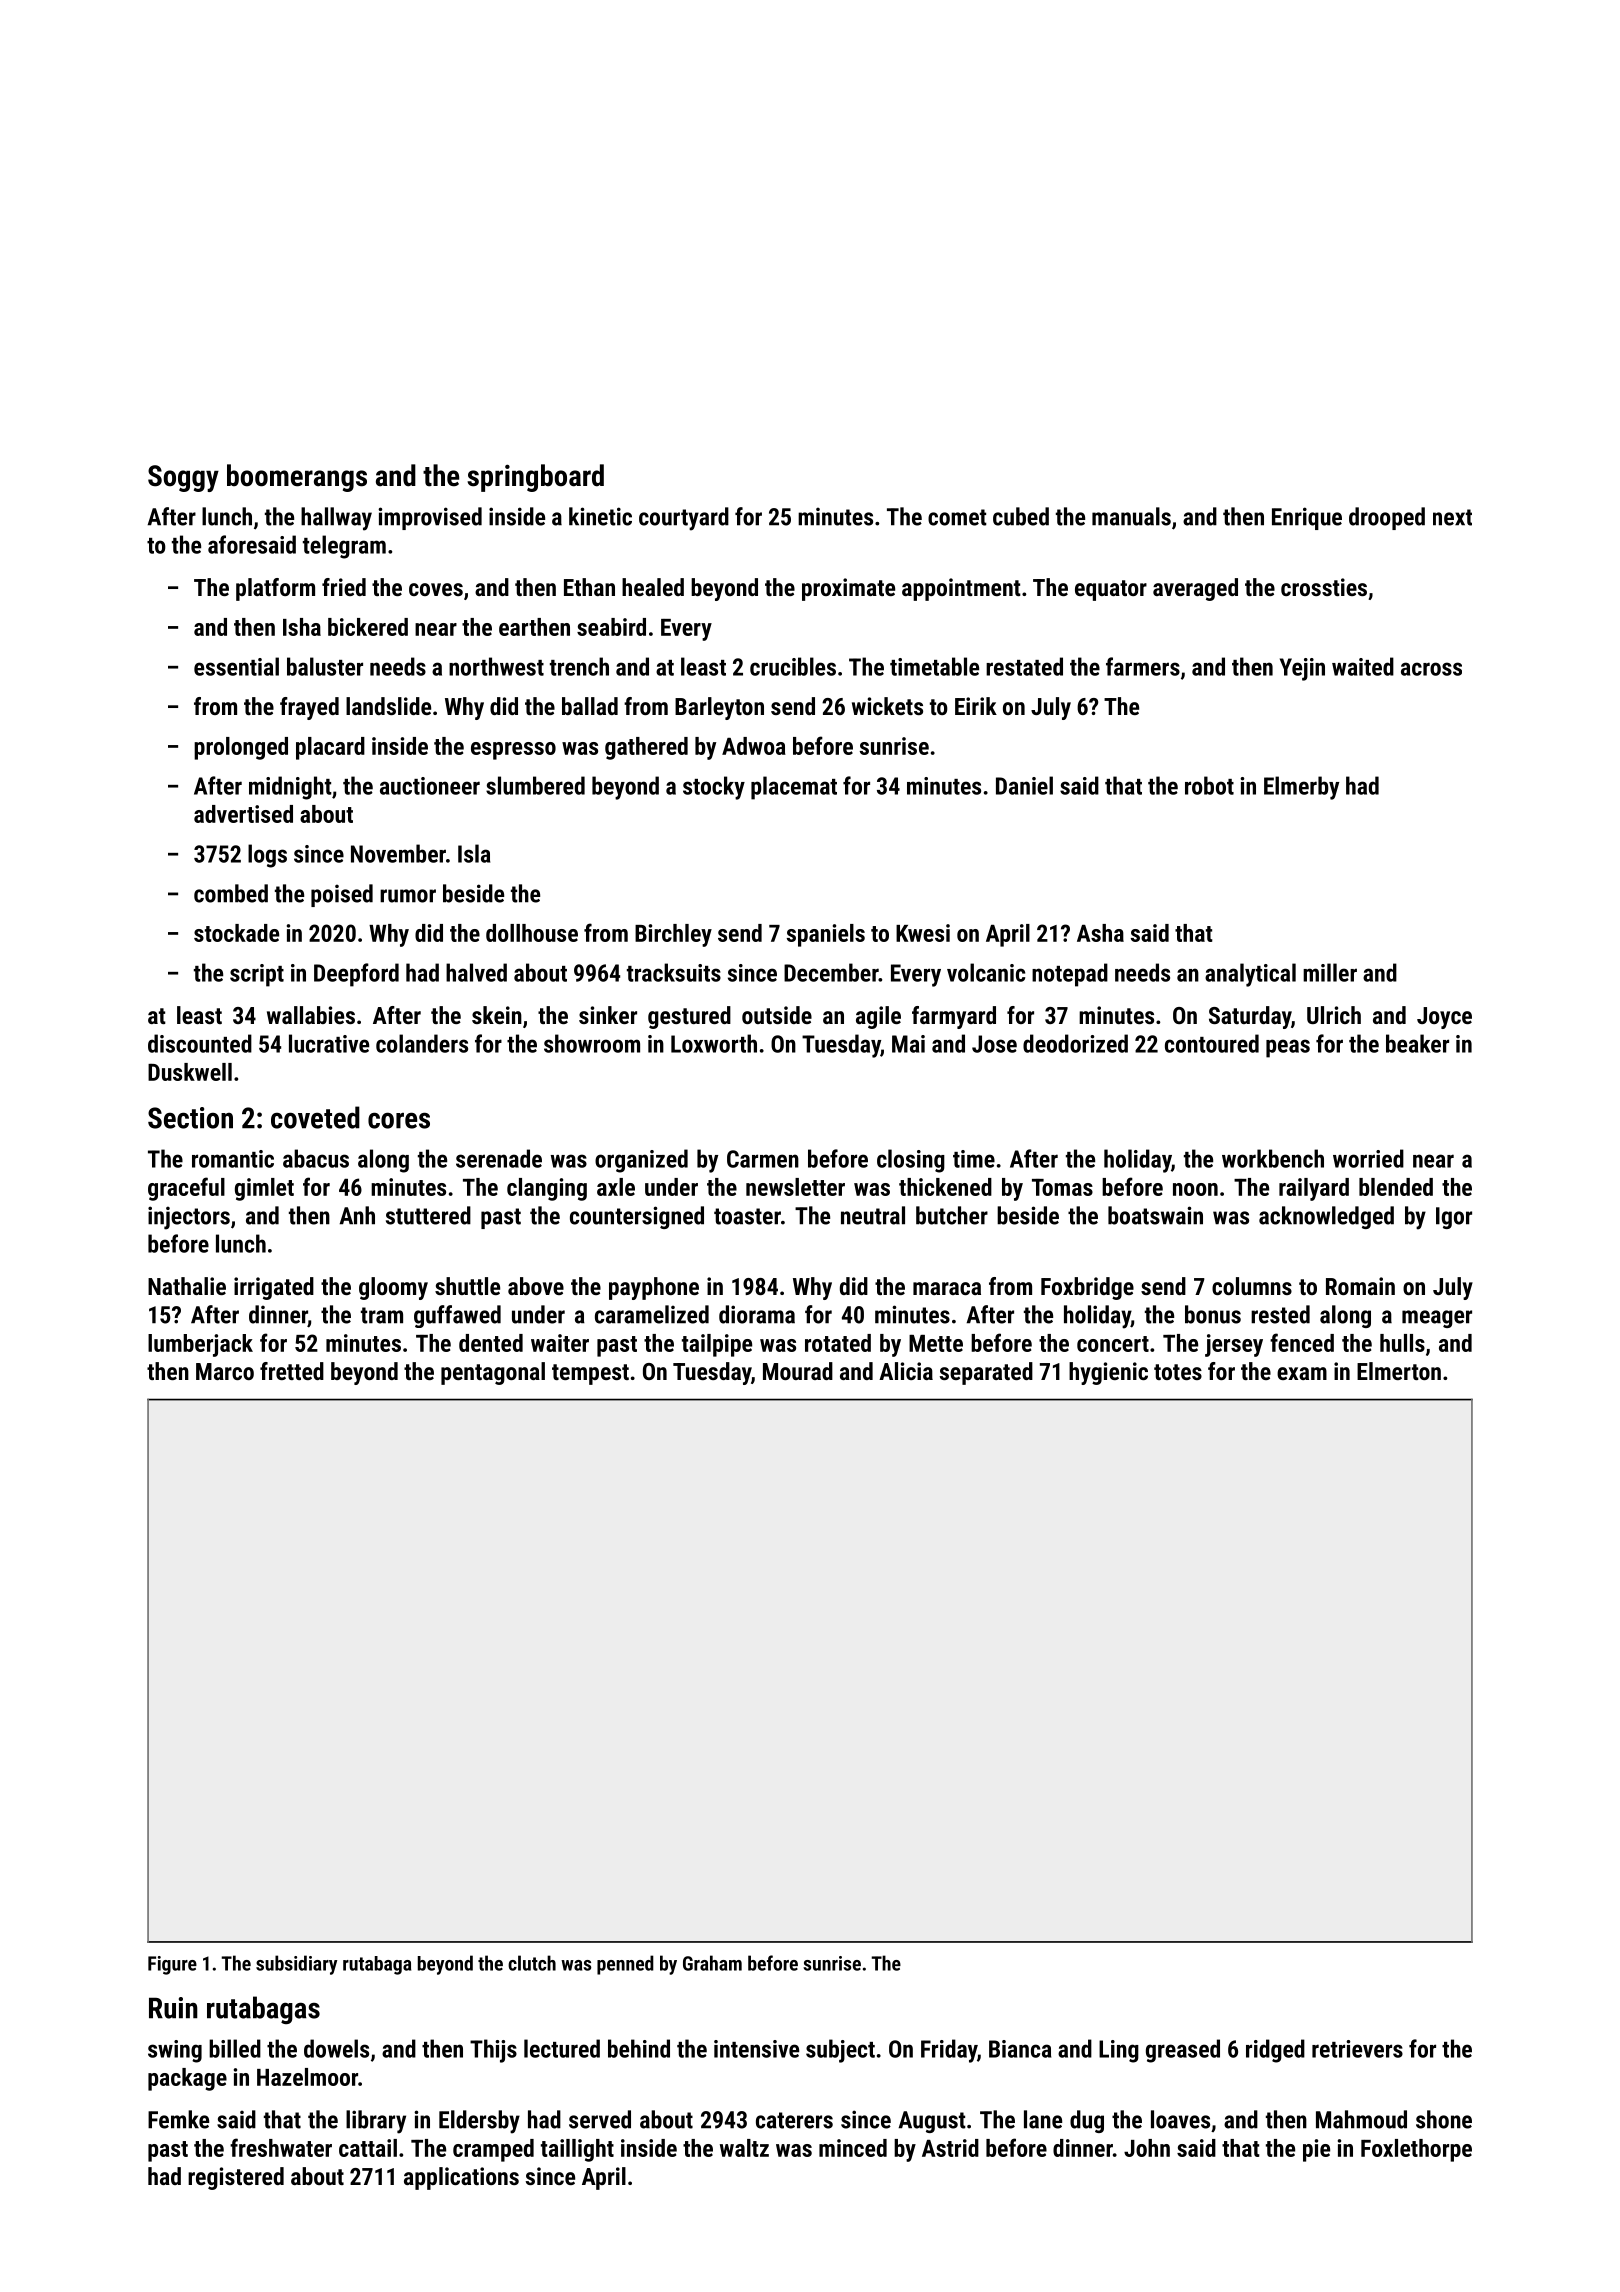 The width and height of the page is (1620, 2292). What do you see at coordinates (673, 935) in the page?
I see `Birchley` at bounding box center [673, 935].
